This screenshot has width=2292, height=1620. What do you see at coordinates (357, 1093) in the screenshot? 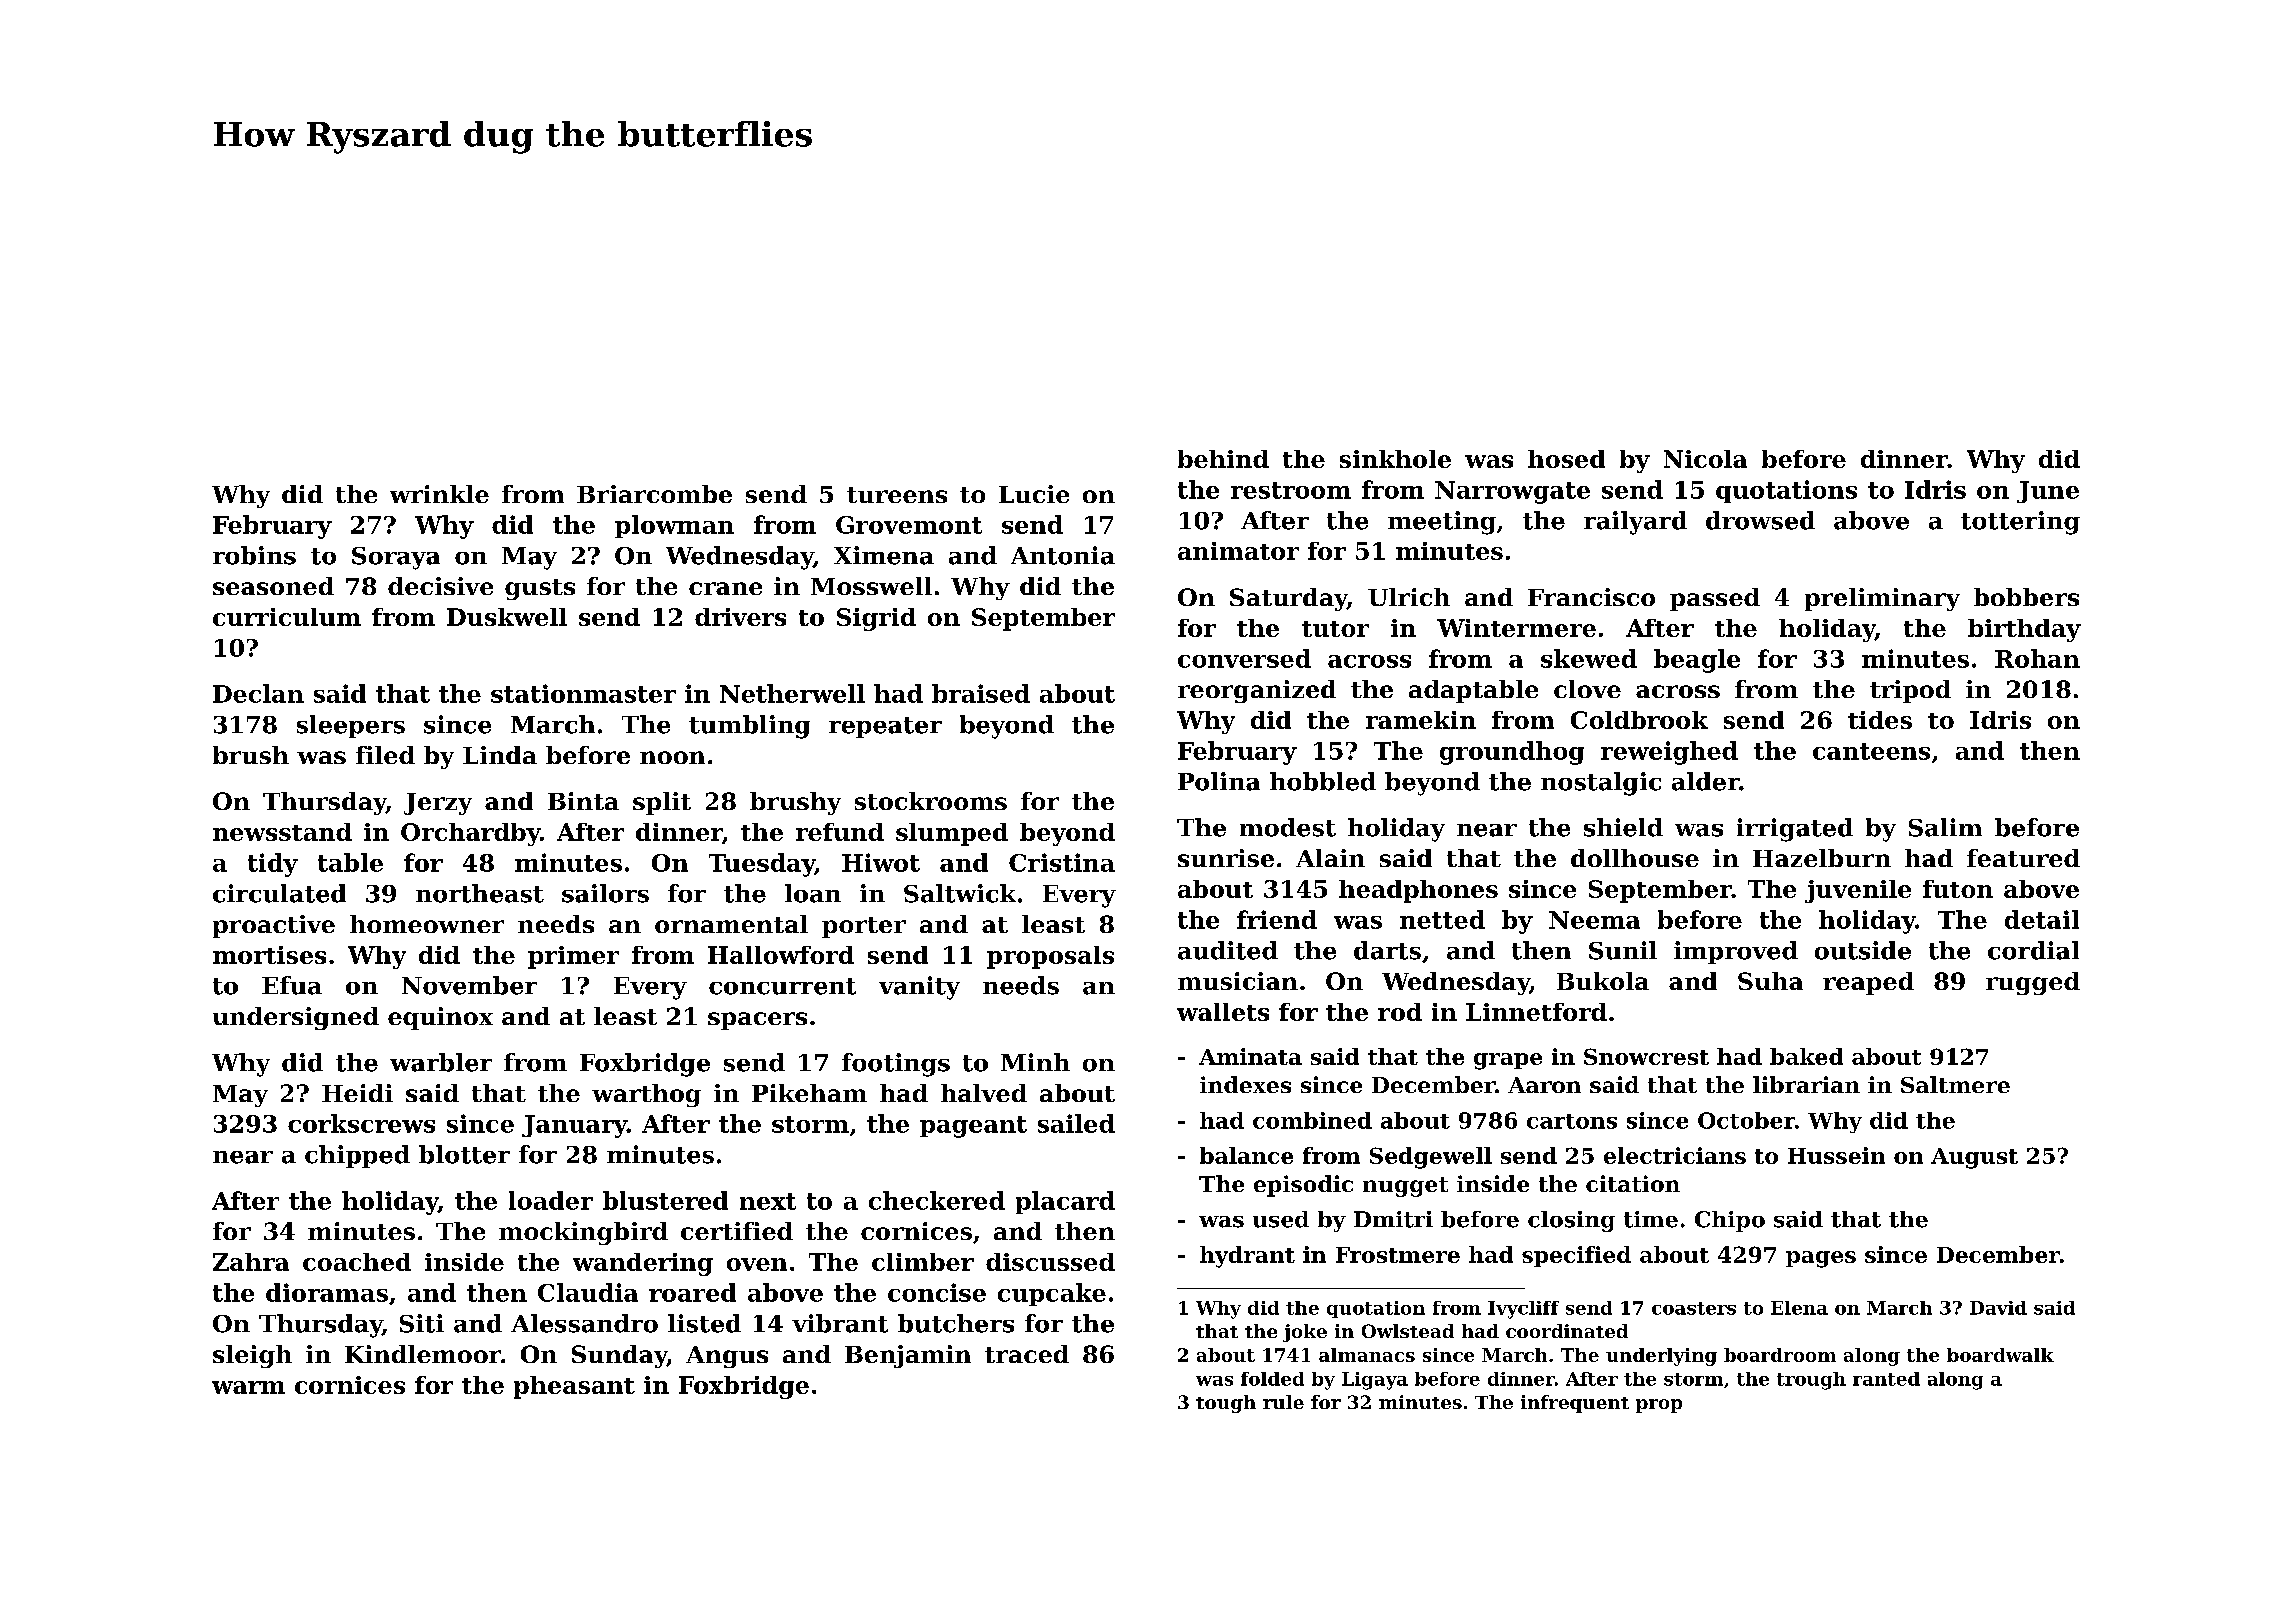
I see `Heidi` at bounding box center [357, 1093].
